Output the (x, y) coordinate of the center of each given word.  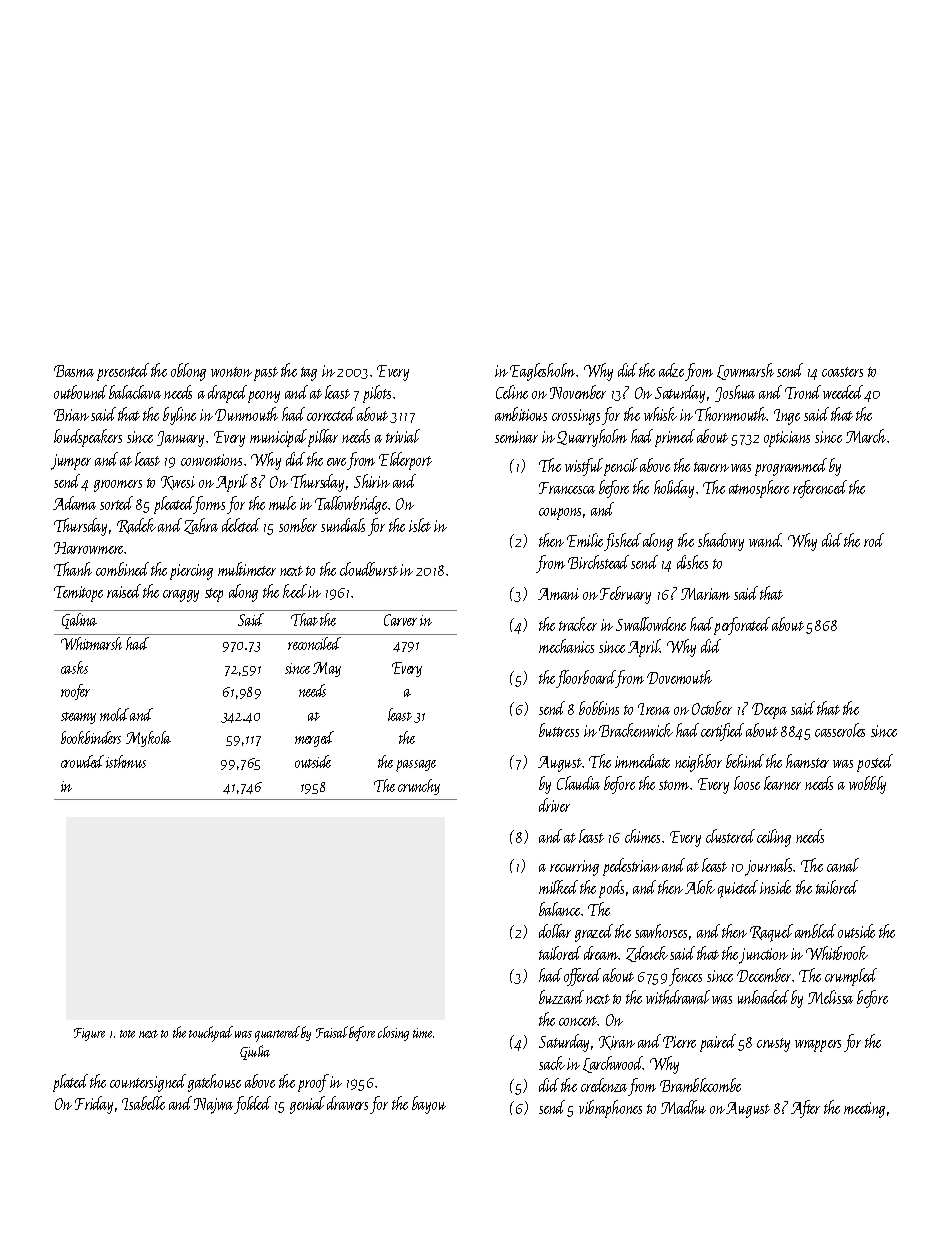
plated (70, 1083)
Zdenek (647, 954)
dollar (555, 931)
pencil (621, 467)
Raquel (771, 933)
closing (393, 1033)
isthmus (126, 761)
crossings (576, 417)
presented (123, 372)
